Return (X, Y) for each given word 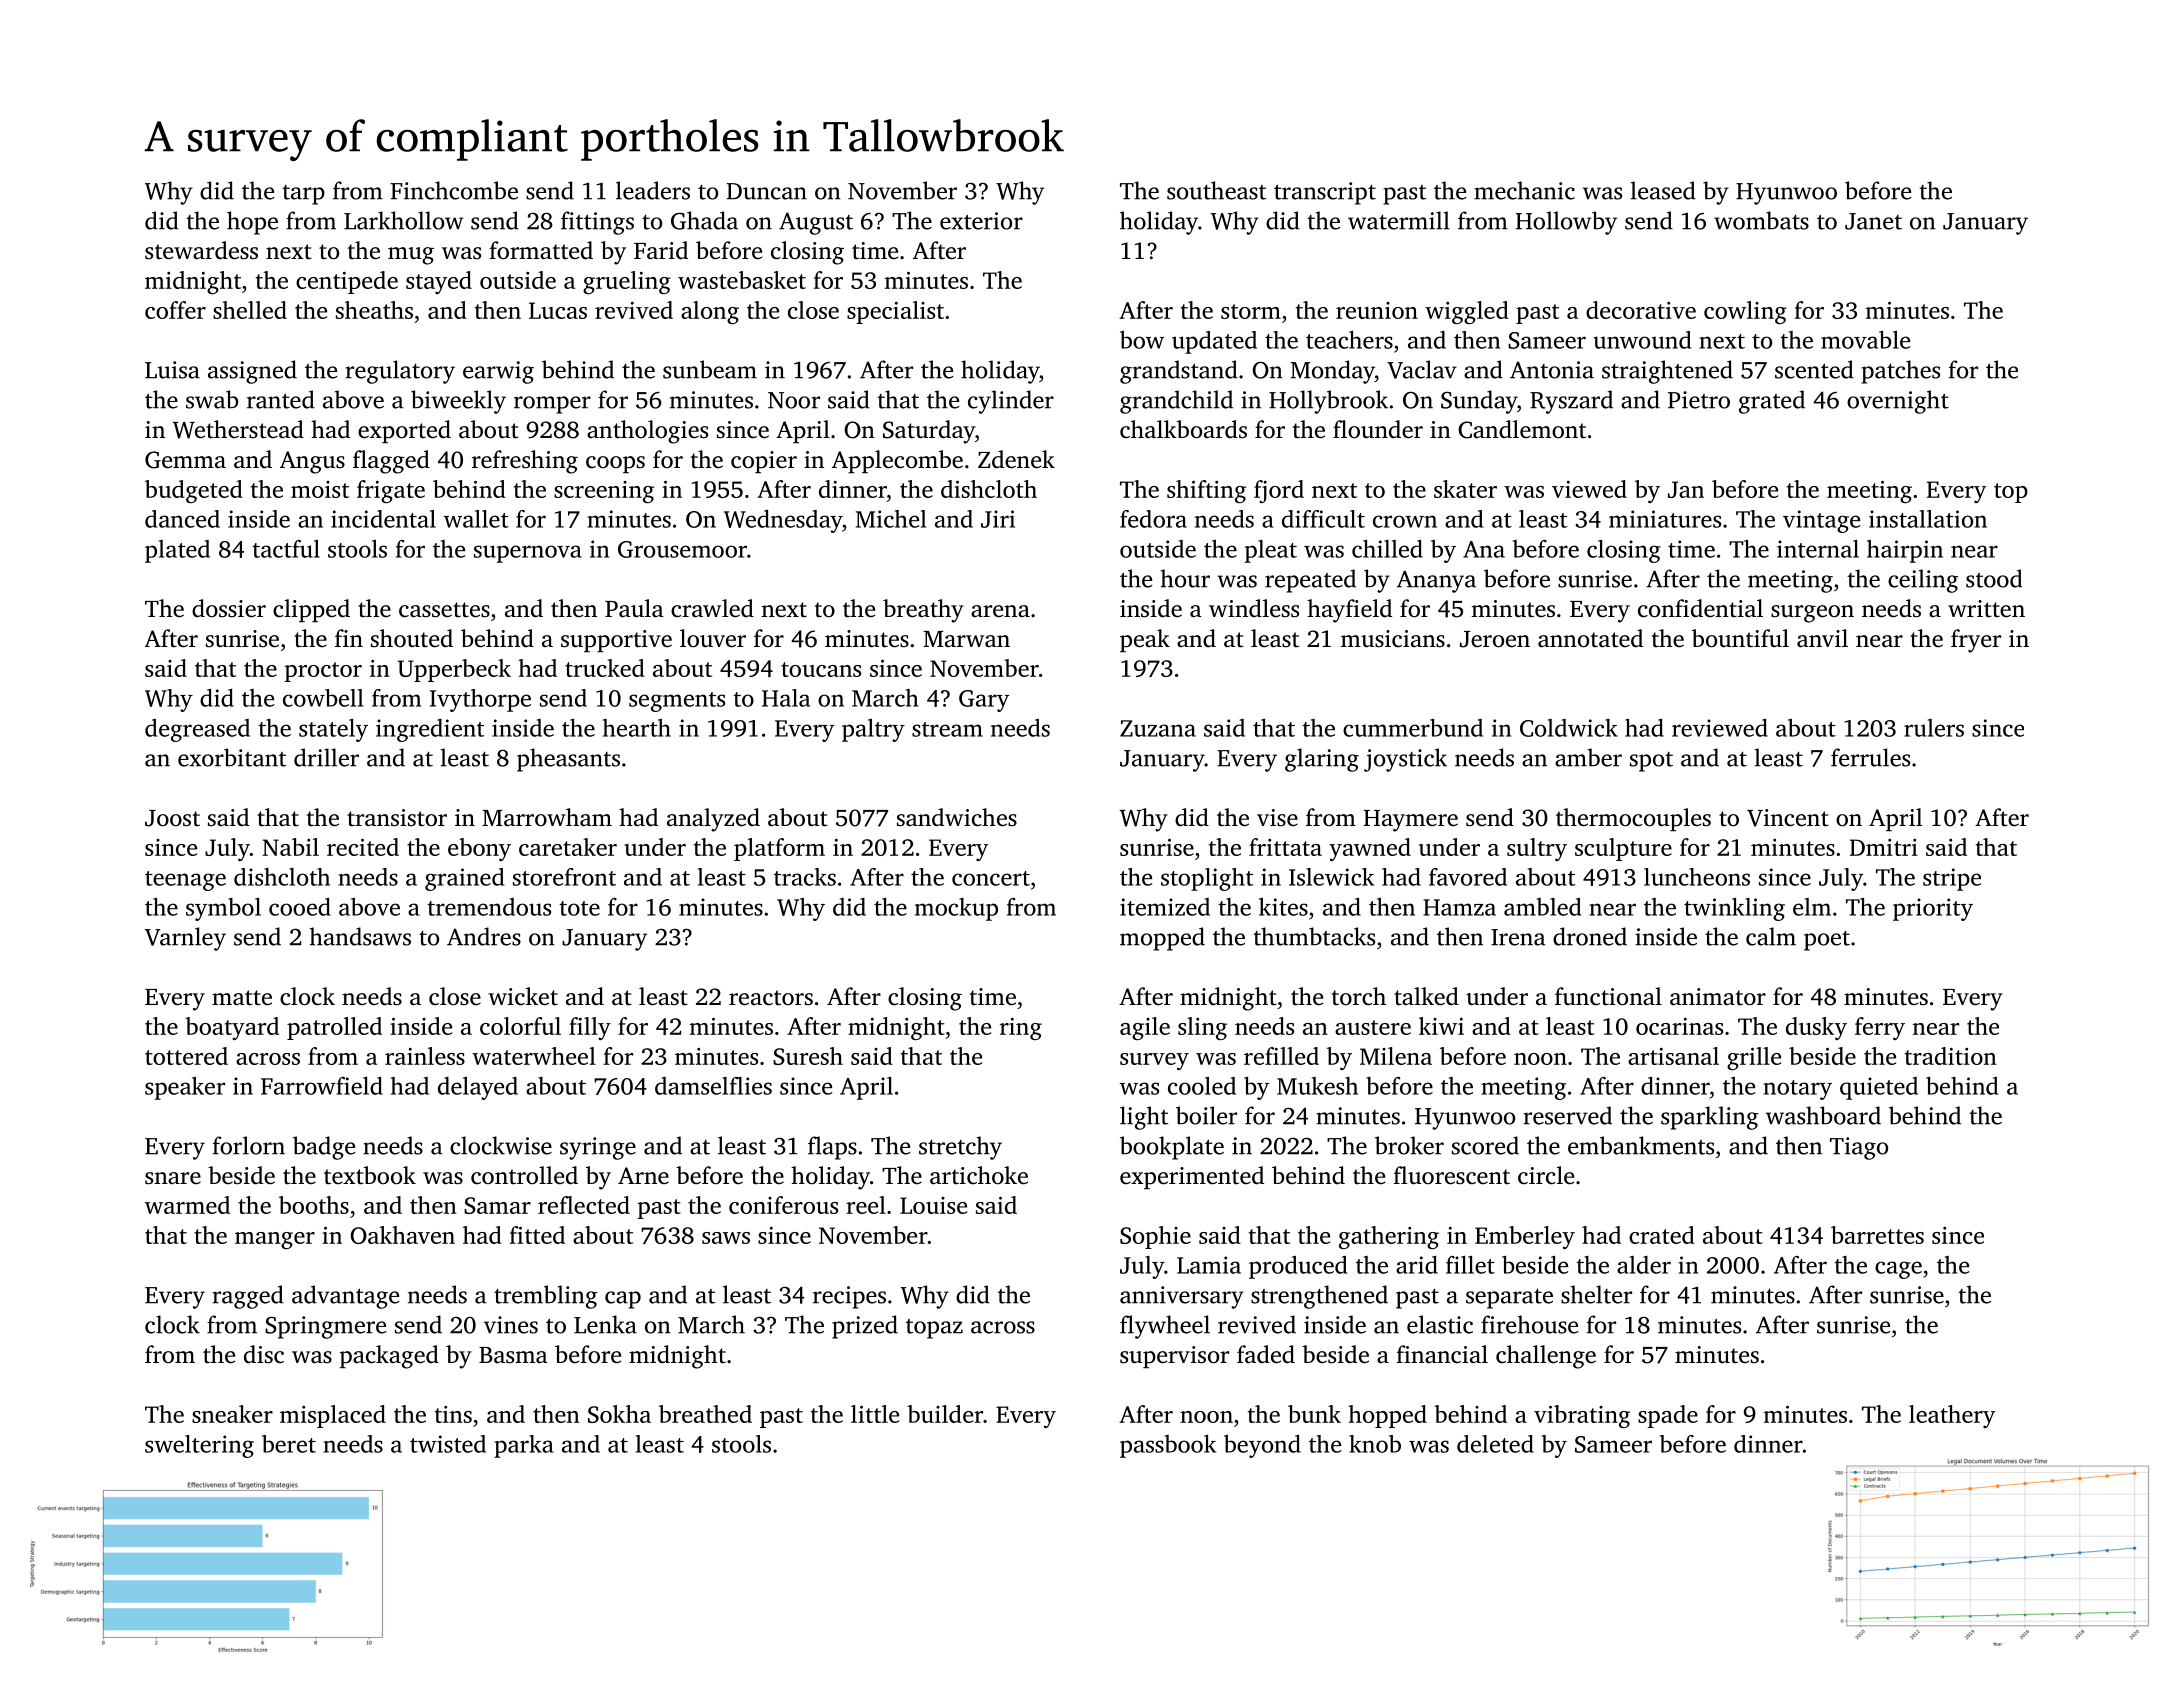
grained (464, 879)
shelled (250, 310)
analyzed (713, 820)
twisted (448, 1444)
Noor (794, 400)
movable (1865, 340)
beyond (1262, 1446)
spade (1668, 1416)
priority (1933, 909)
